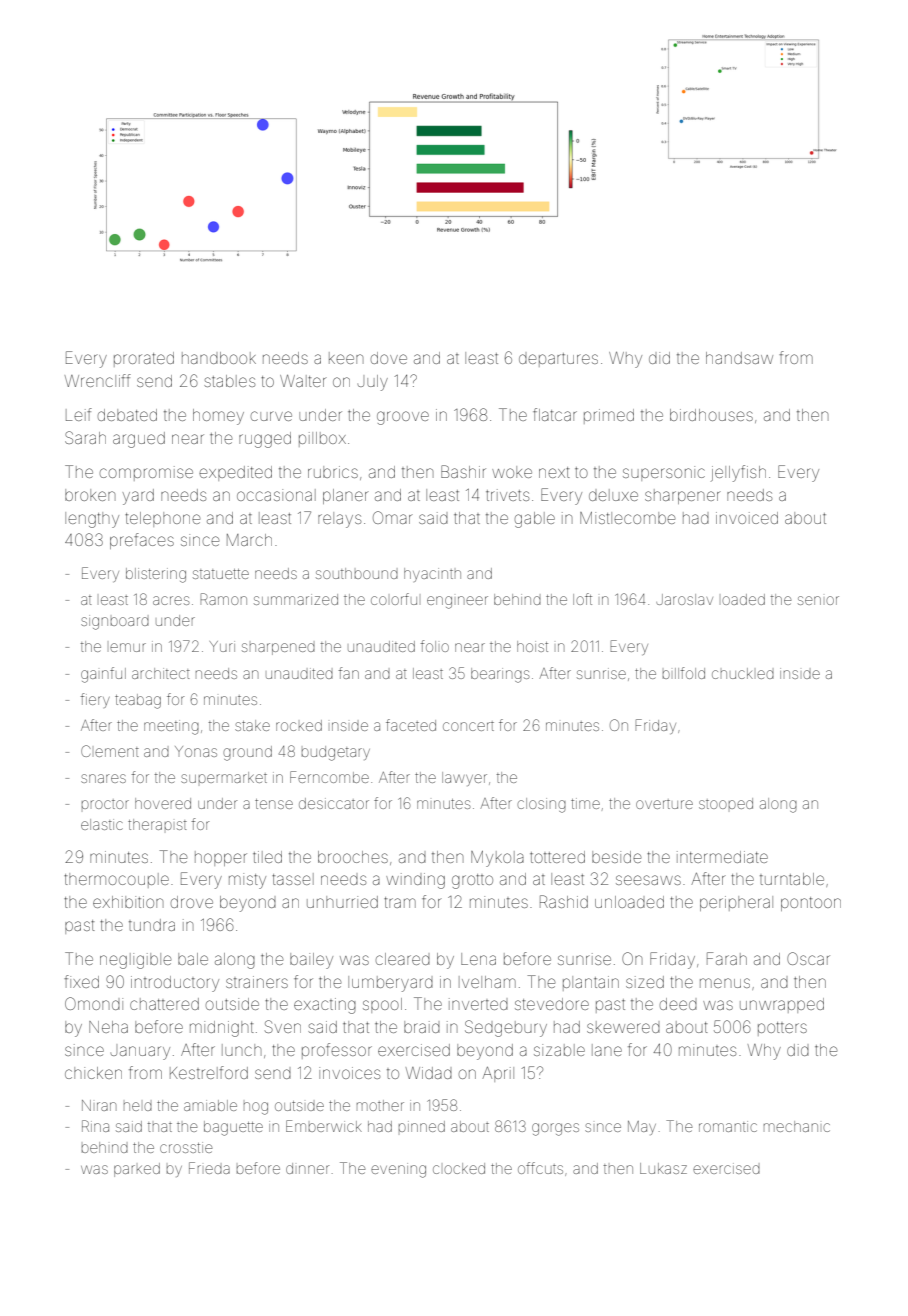  What do you see at coordinates (435, 646) in the screenshot?
I see `folio` at bounding box center [435, 646].
